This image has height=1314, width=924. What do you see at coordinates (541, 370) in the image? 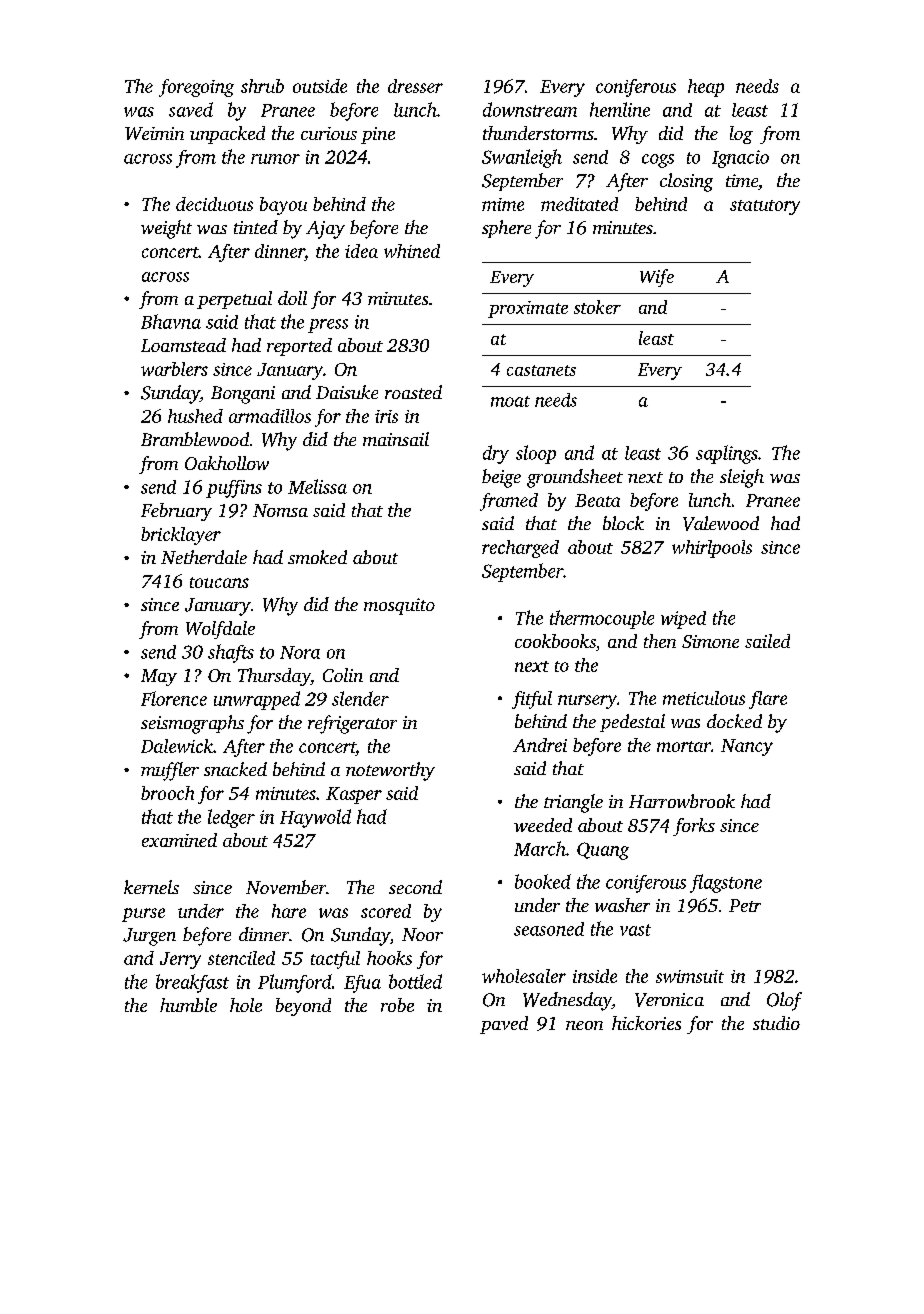
I see `castanets` at bounding box center [541, 370].
